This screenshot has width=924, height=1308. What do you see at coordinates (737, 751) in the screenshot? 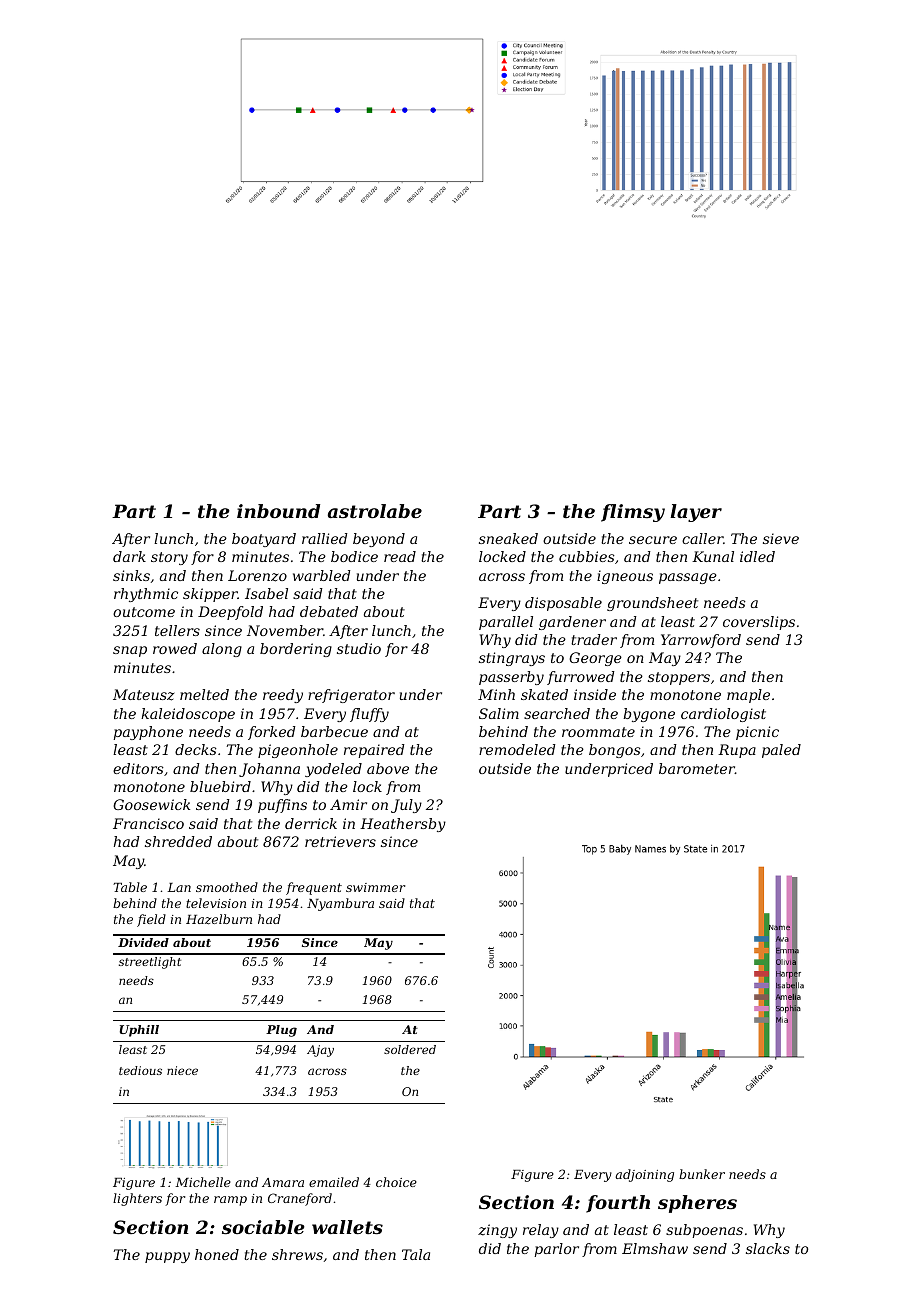
I see `Rupa` at bounding box center [737, 751].
